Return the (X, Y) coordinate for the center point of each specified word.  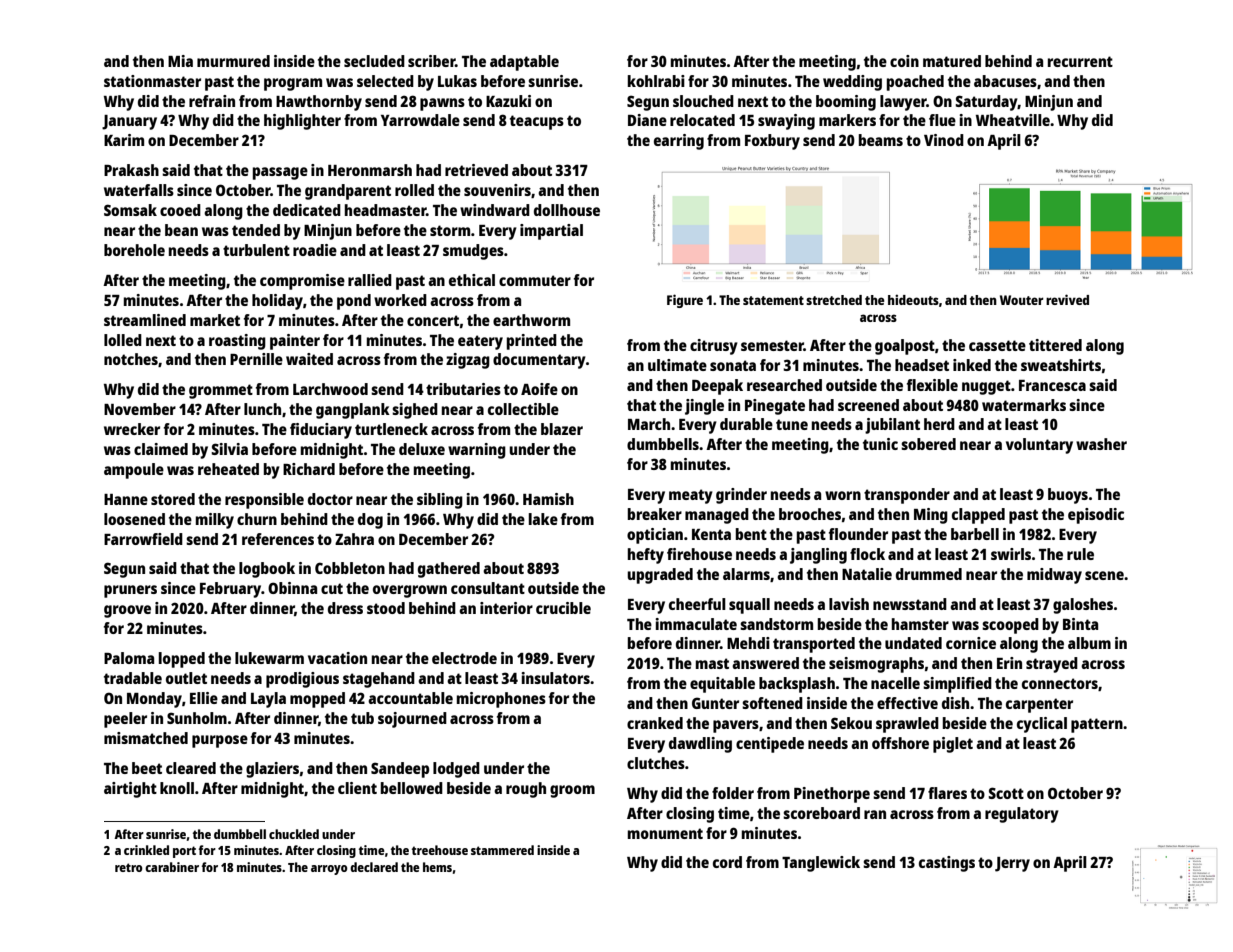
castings (947, 864)
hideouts (913, 299)
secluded (374, 61)
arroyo (329, 870)
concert (433, 320)
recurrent (1080, 61)
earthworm (531, 320)
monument (665, 833)
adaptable (524, 63)
